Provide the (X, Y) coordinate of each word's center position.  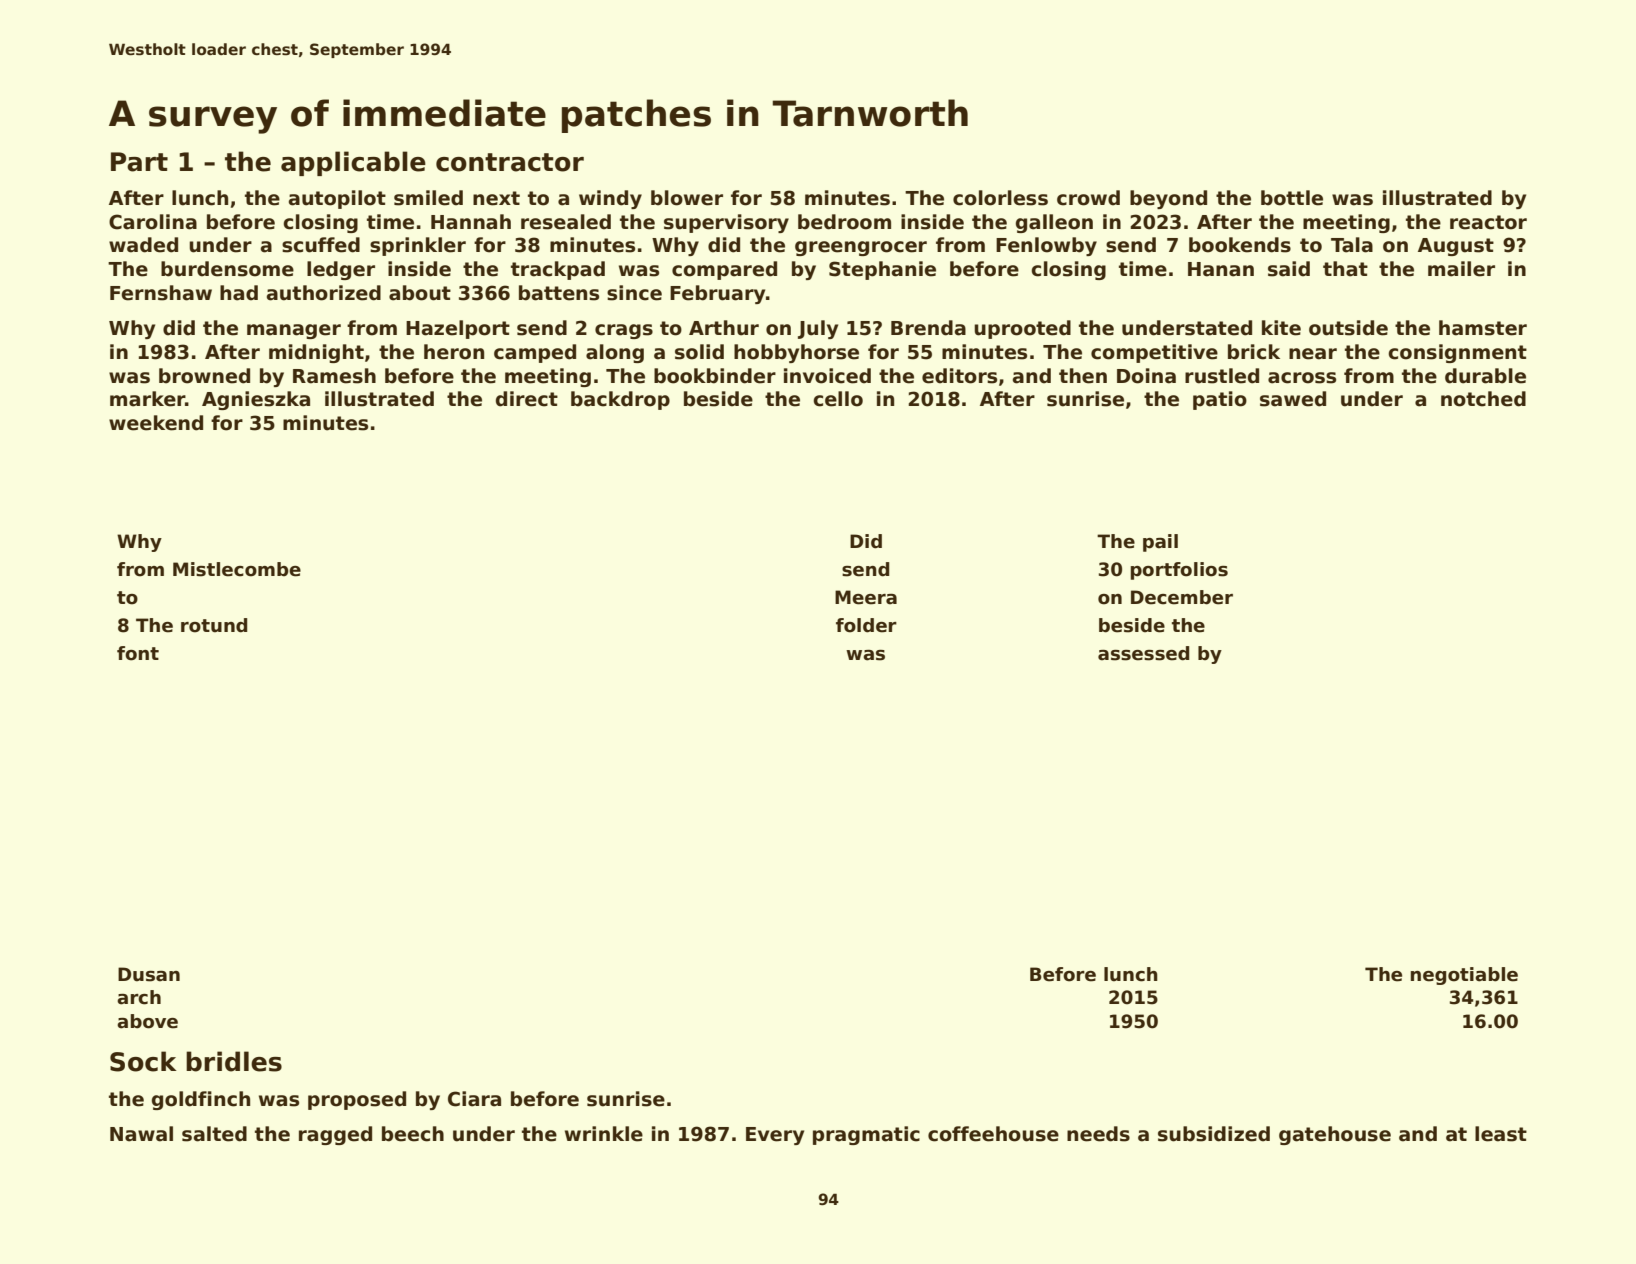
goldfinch (201, 1100)
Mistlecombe (237, 569)
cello (838, 399)
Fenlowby (1046, 246)
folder (866, 625)
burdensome (227, 269)
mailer (1461, 269)
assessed (1143, 653)
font (138, 653)
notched (1483, 399)
